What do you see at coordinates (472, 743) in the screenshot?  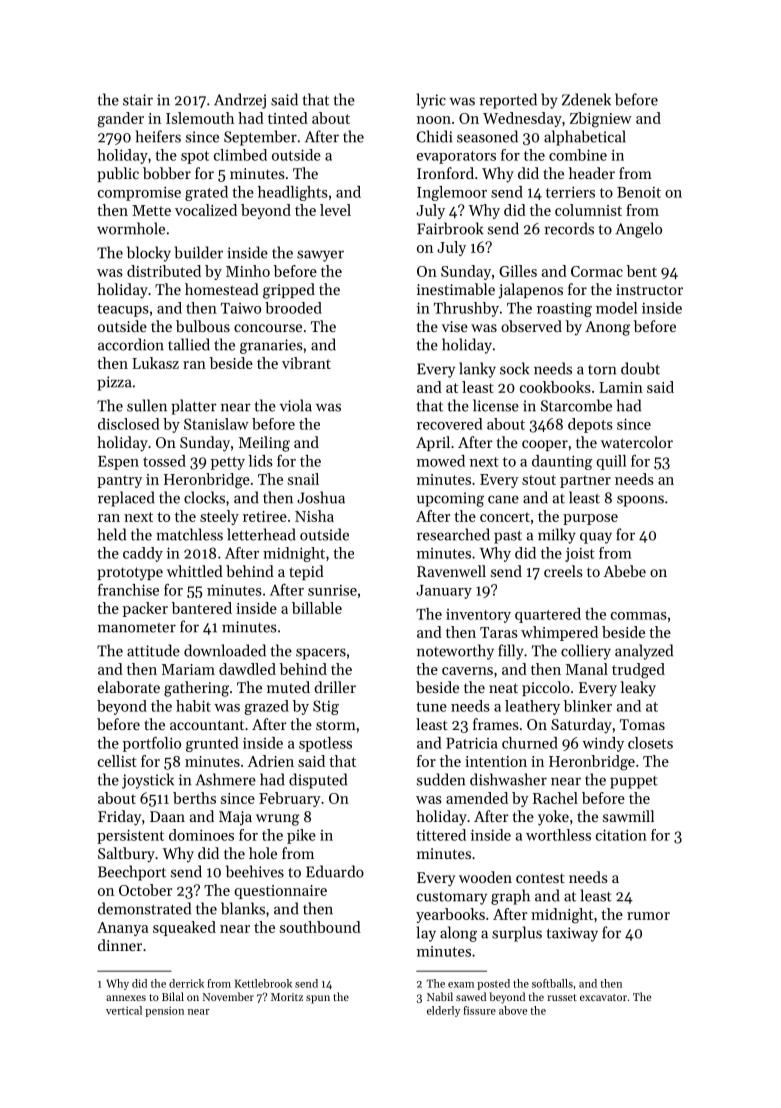 I see `Patricia` at bounding box center [472, 743].
